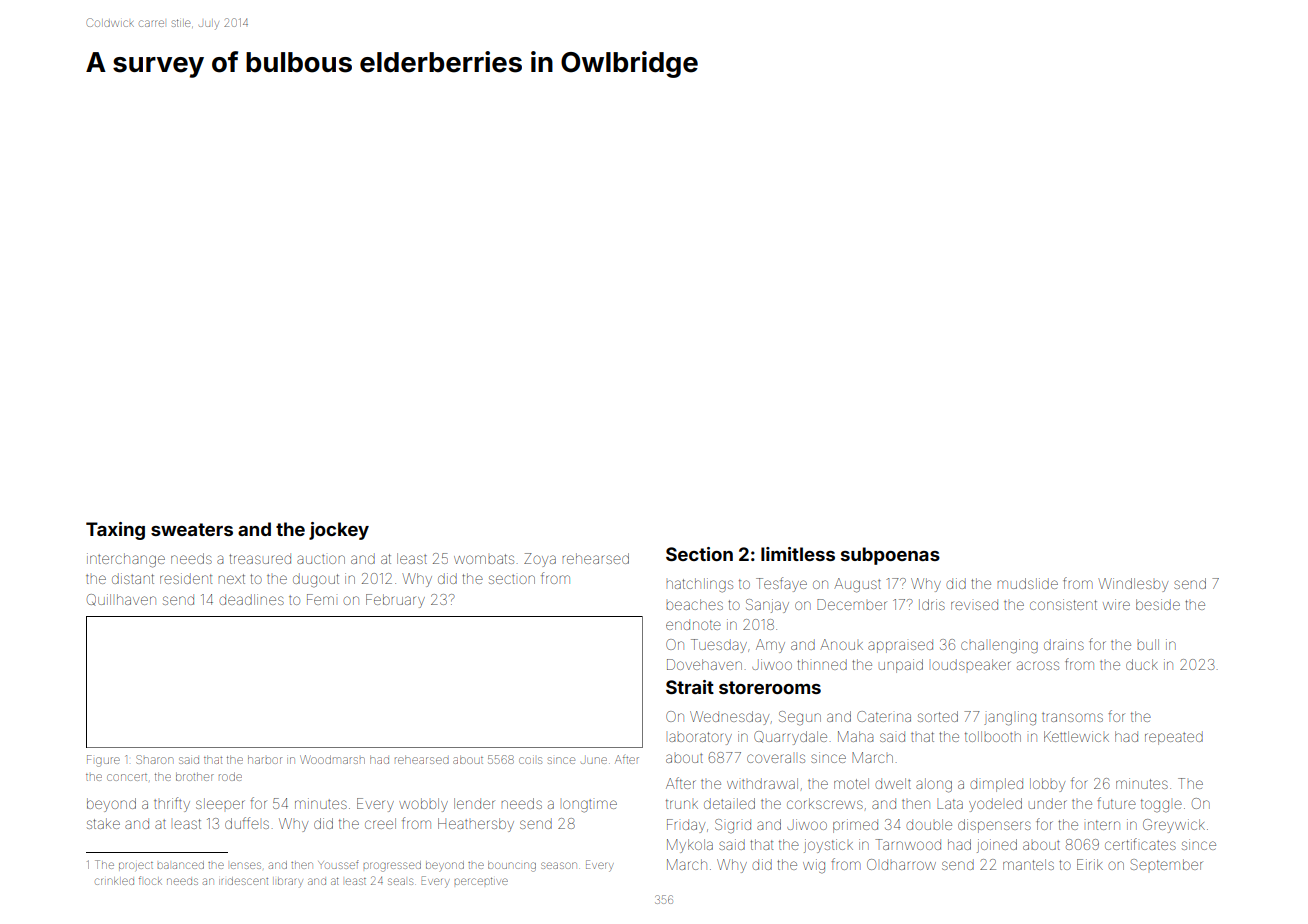 This document has width=1308, height=924. What do you see at coordinates (884, 716) in the document?
I see `Caterina` at bounding box center [884, 716].
